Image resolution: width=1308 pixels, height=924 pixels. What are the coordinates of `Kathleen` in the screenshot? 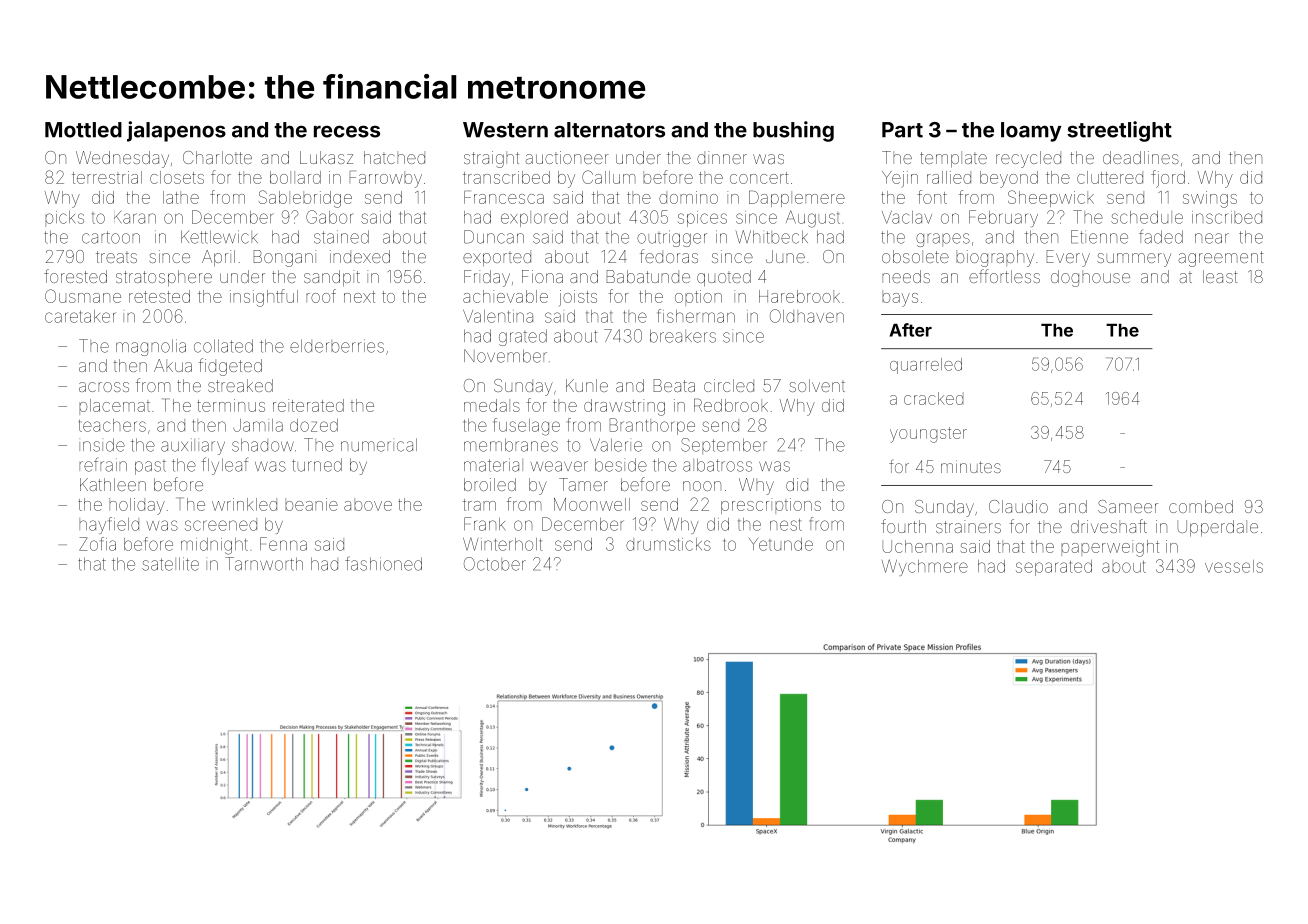 It's located at (113, 484).
